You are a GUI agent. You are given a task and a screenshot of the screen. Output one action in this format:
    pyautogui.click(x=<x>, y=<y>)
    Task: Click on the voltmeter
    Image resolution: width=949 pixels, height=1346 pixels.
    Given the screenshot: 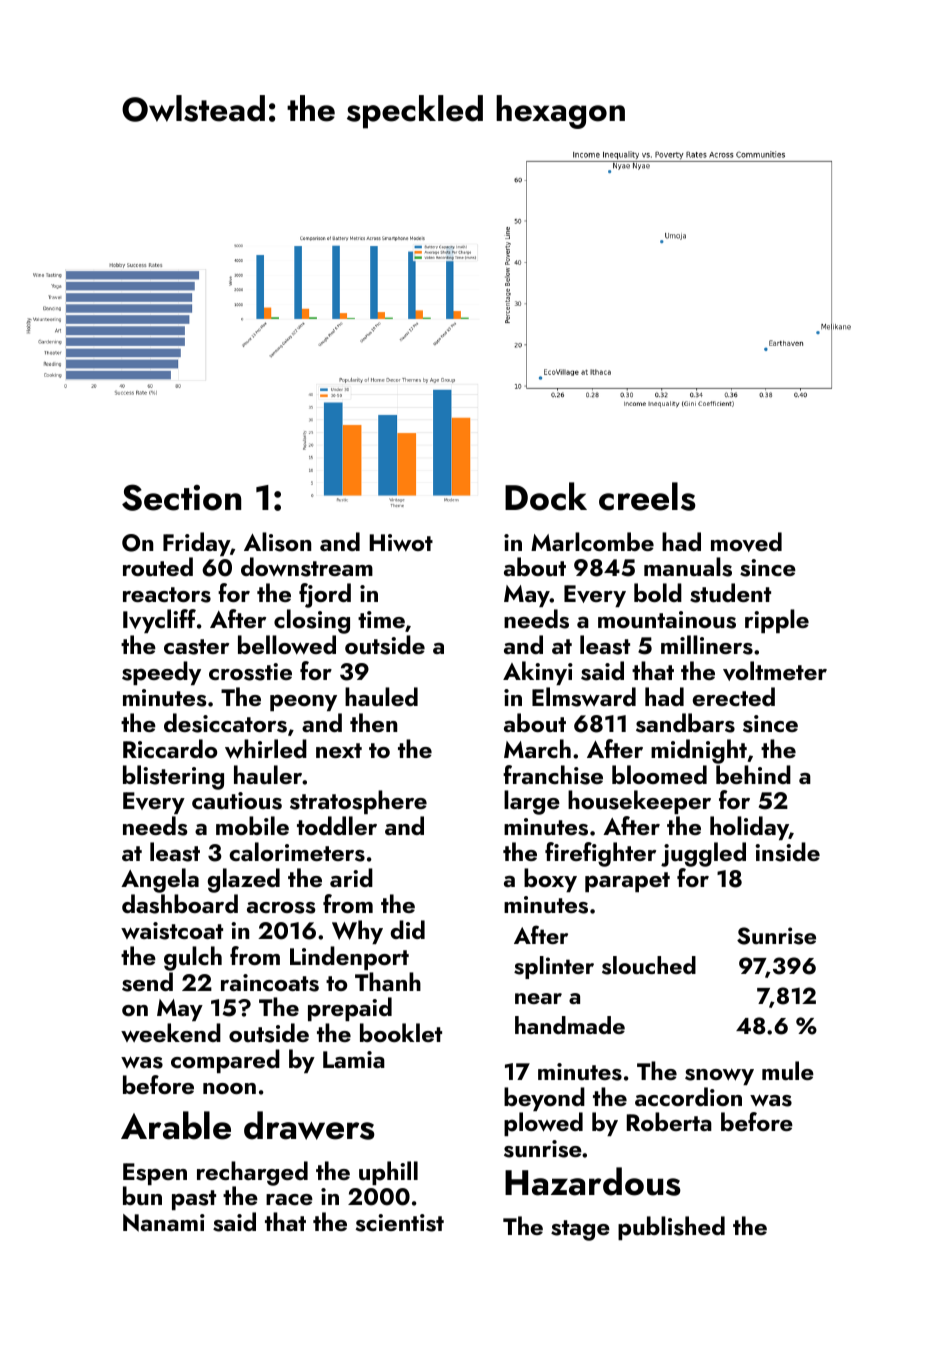 What is the action you would take?
    pyautogui.click(x=775, y=671)
